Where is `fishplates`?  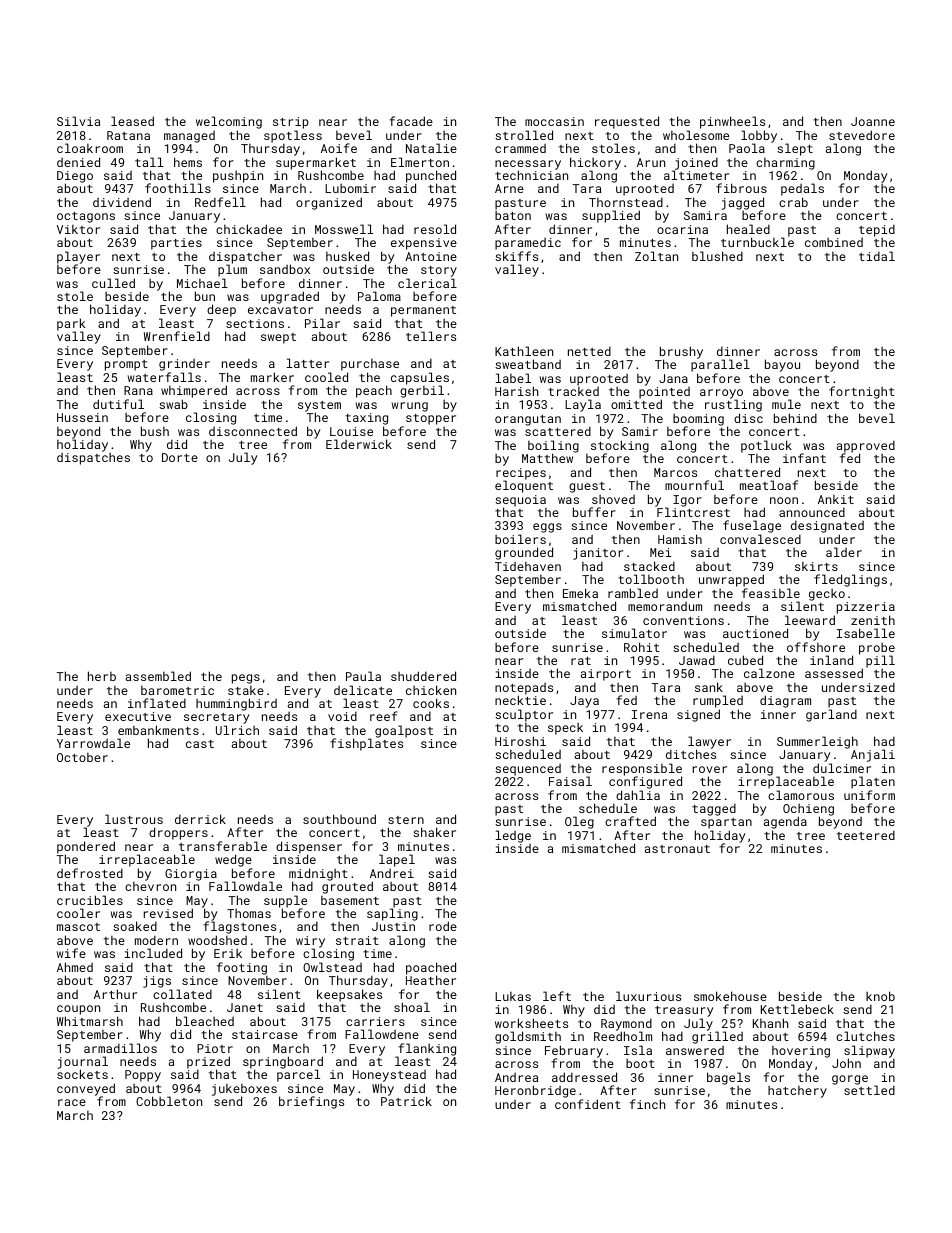
fishplates is located at coordinates (366, 745).
